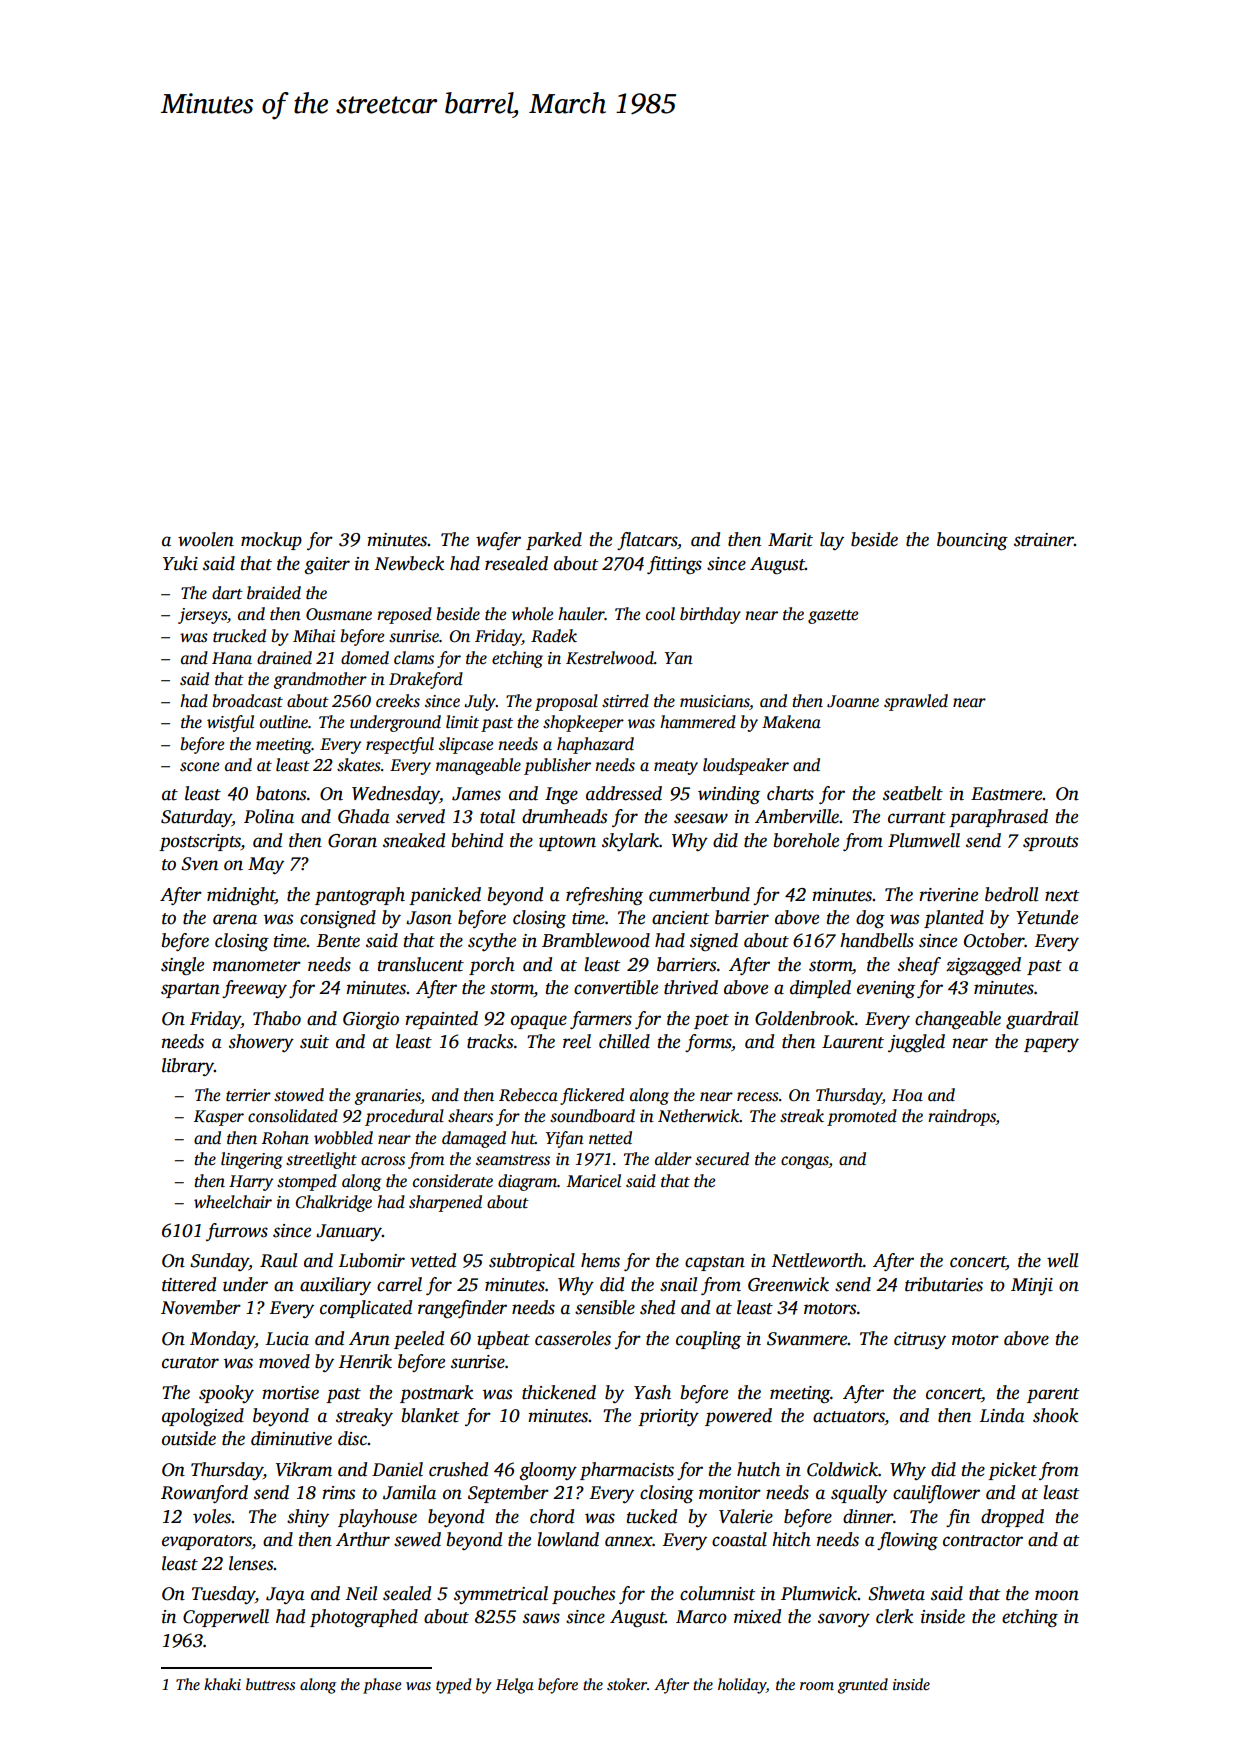 This screenshot has width=1240, height=1753. Describe the element at coordinates (307, 1182) in the screenshot. I see `stomped` at that location.
